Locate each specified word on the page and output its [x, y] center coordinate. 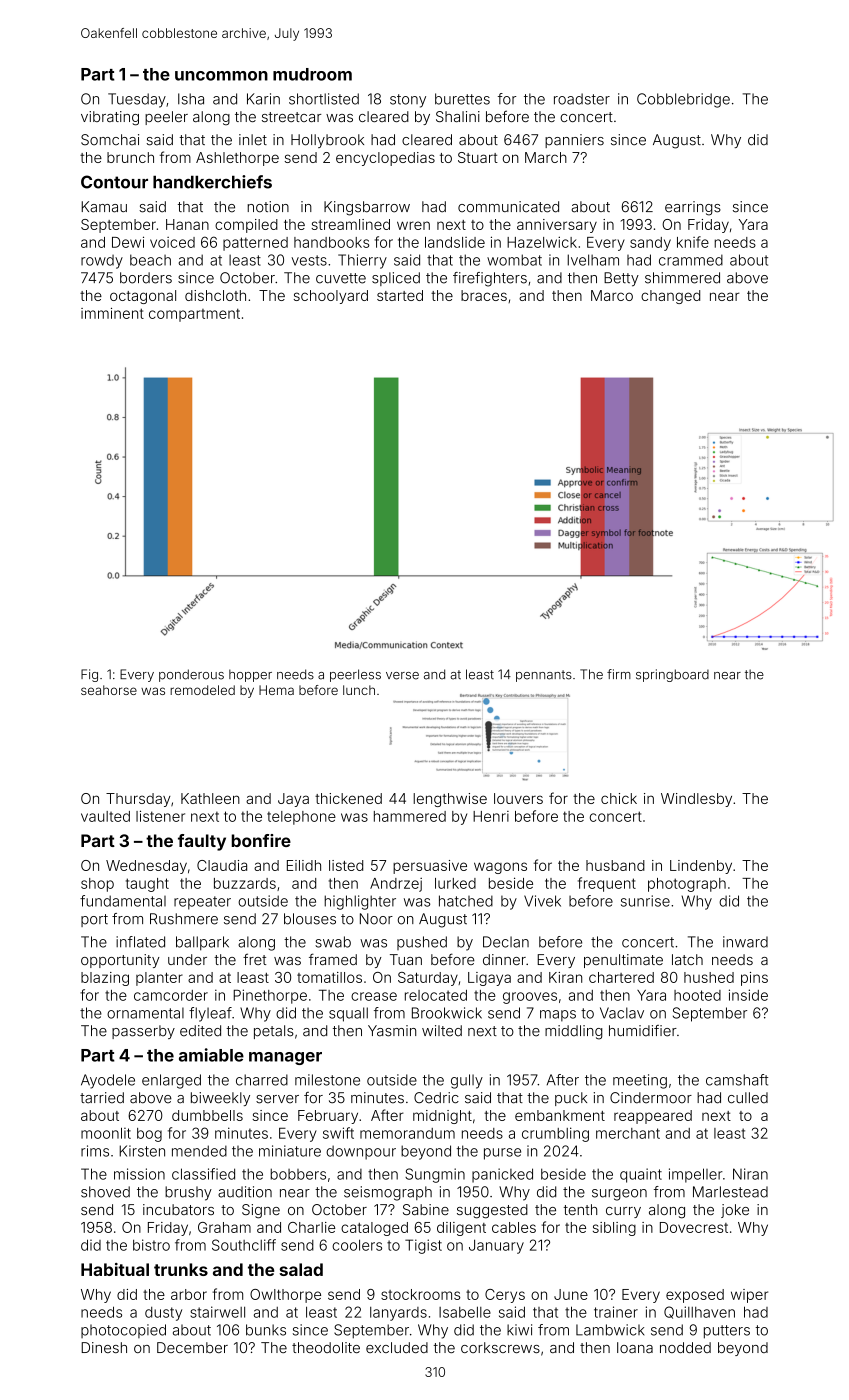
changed [670, 297]
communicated [508, 207]
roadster [582, 99]
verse [402, 676]
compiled [246, 226]
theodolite [326, 1347]
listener [160, 816]
